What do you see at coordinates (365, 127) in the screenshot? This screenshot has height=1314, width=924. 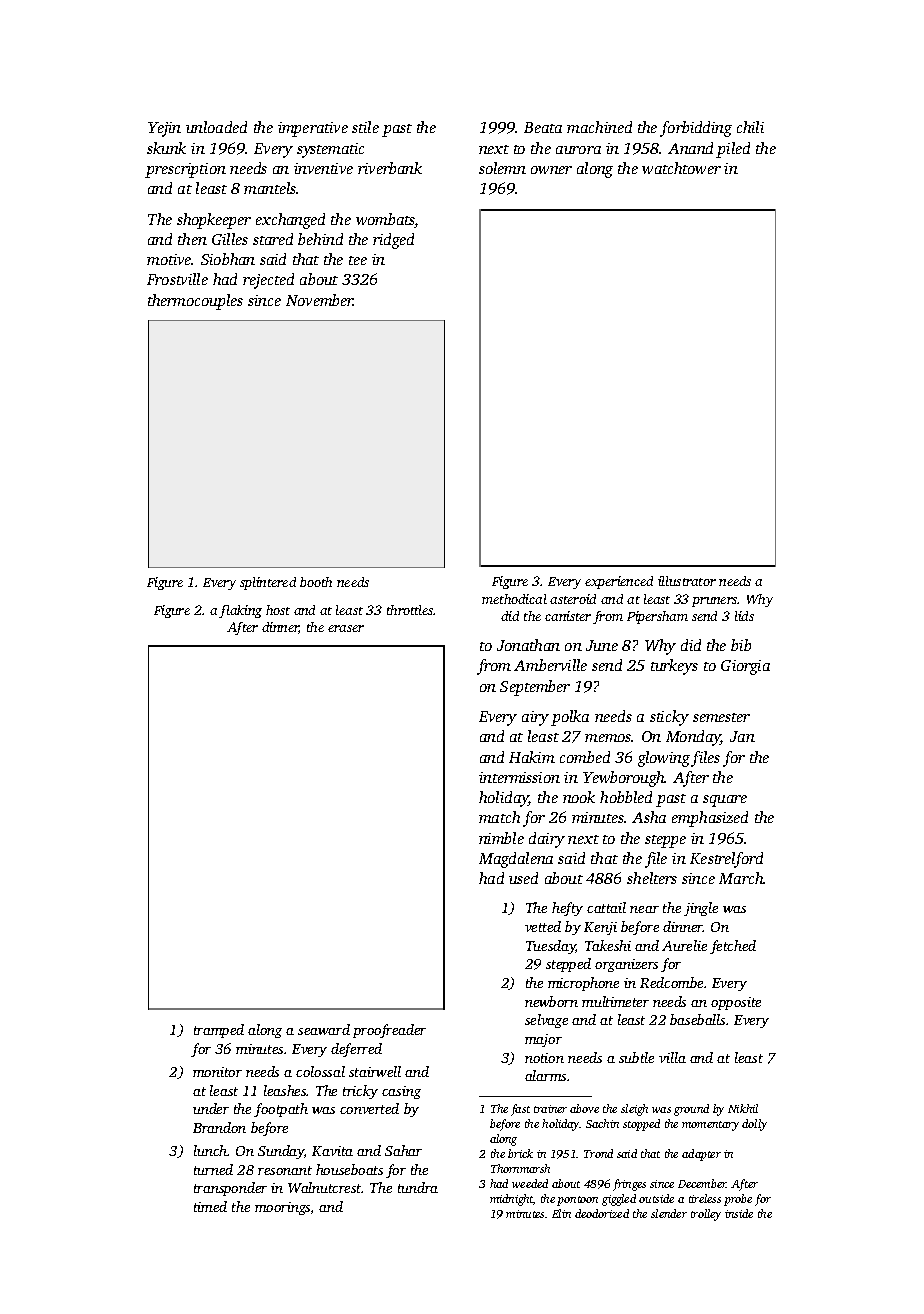 I see `stile` at bounding box center [365, 127].
